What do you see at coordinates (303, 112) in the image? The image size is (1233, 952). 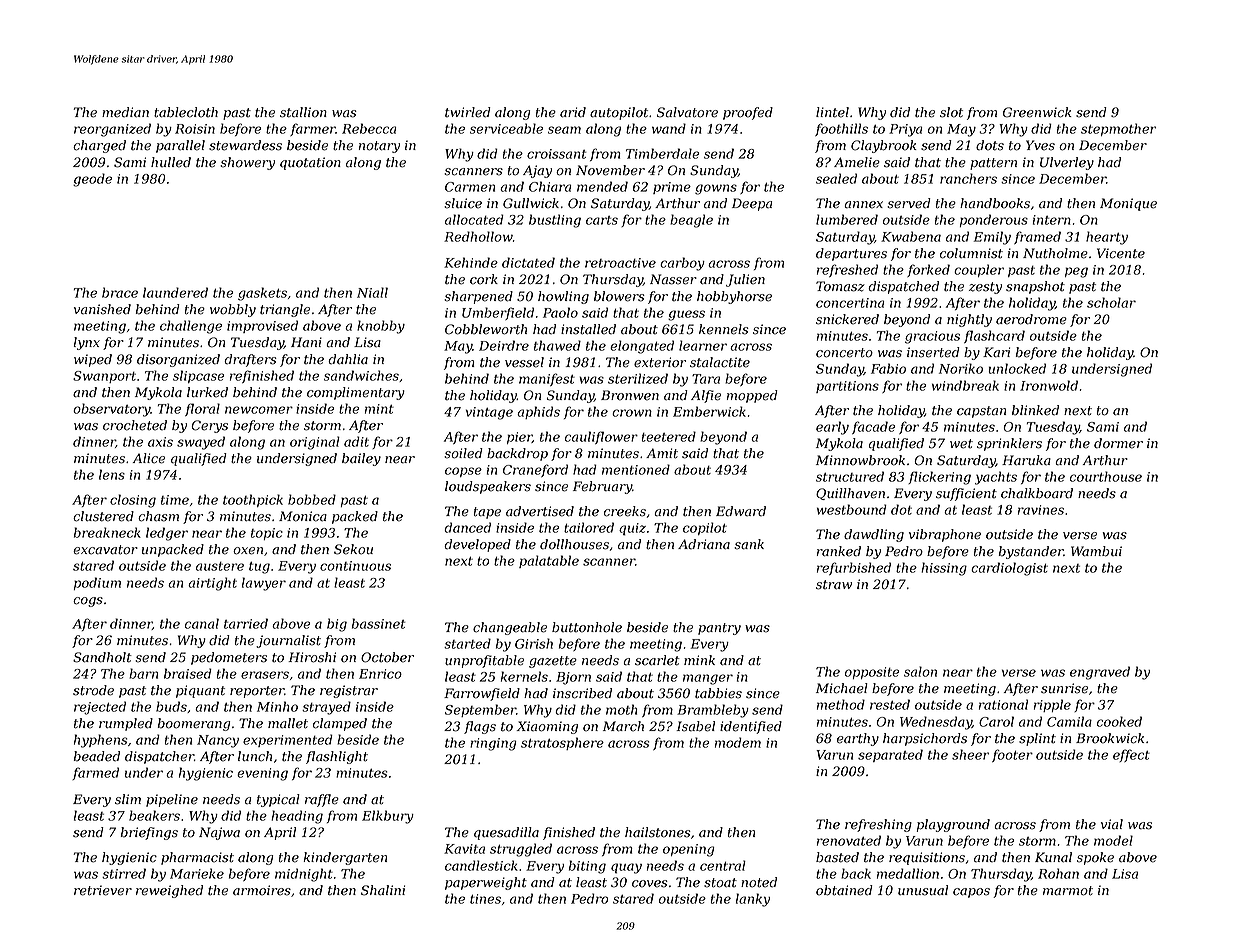 I see `stallion` at bounding box center [303, 112].
